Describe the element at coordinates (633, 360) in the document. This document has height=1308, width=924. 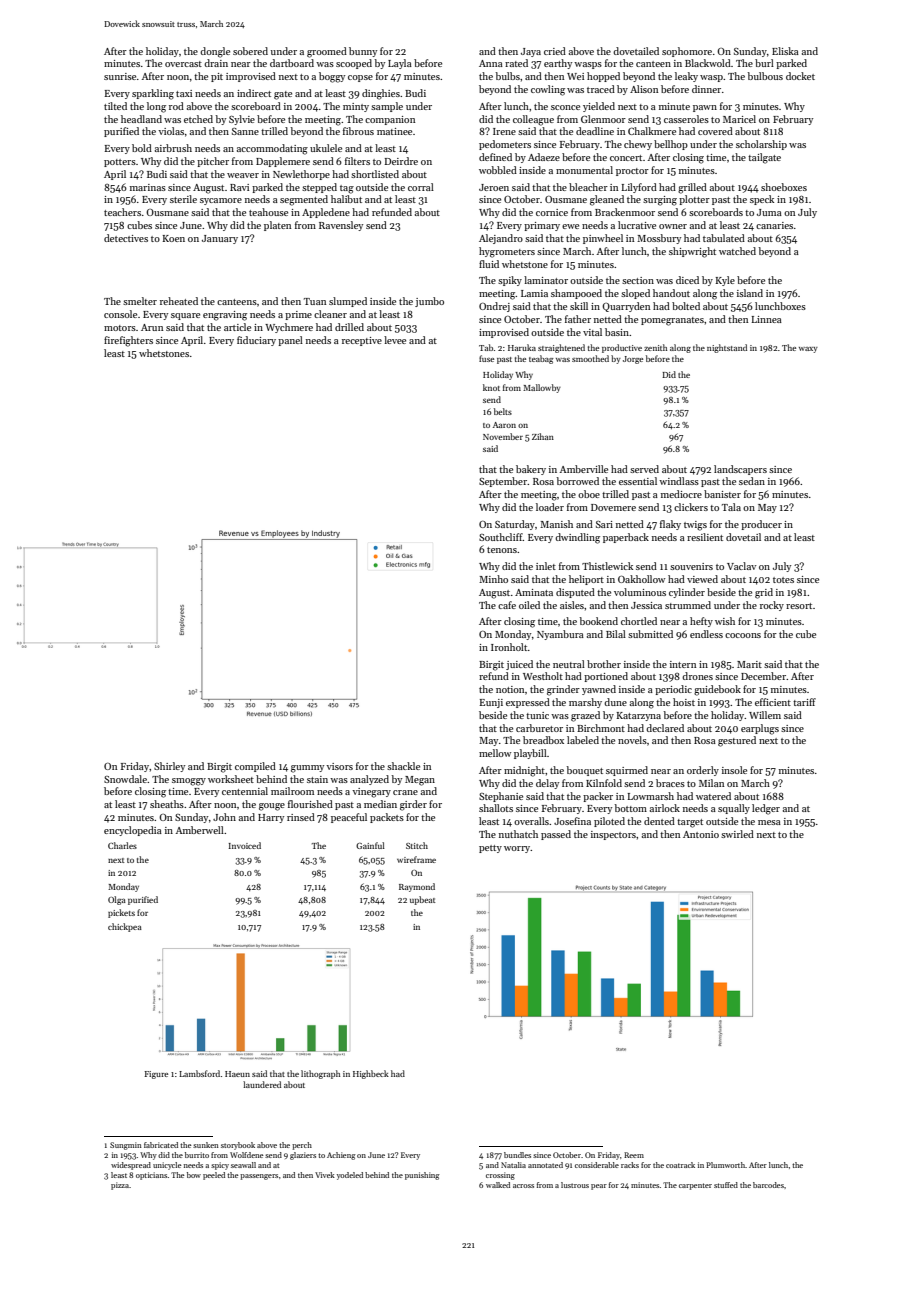
I see `Jorge` at that location.
